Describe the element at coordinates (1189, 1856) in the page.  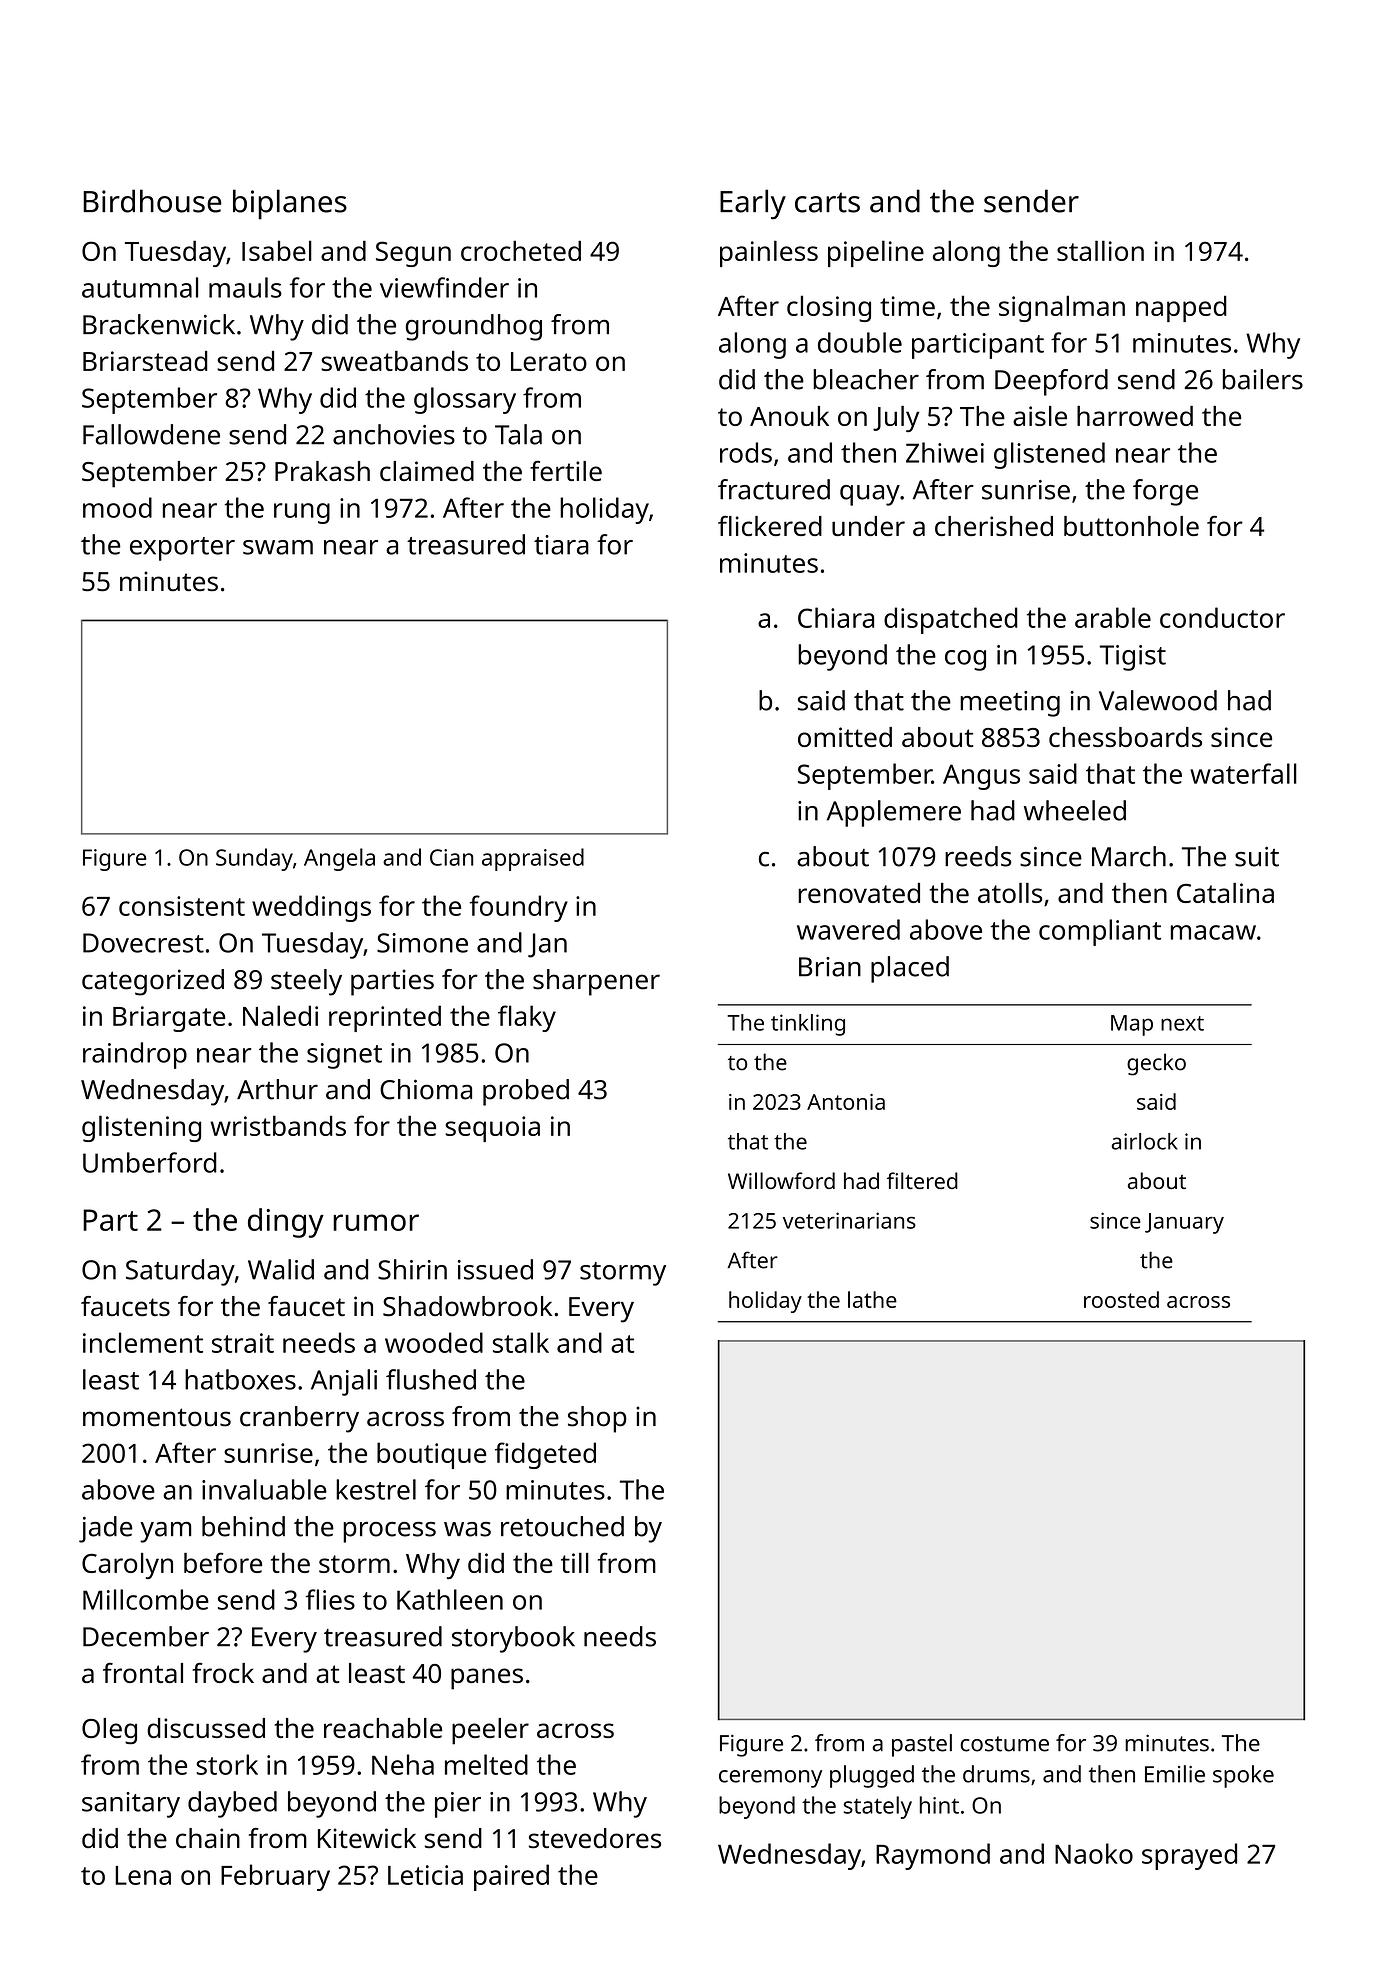
I see `sprayed` at that location.
